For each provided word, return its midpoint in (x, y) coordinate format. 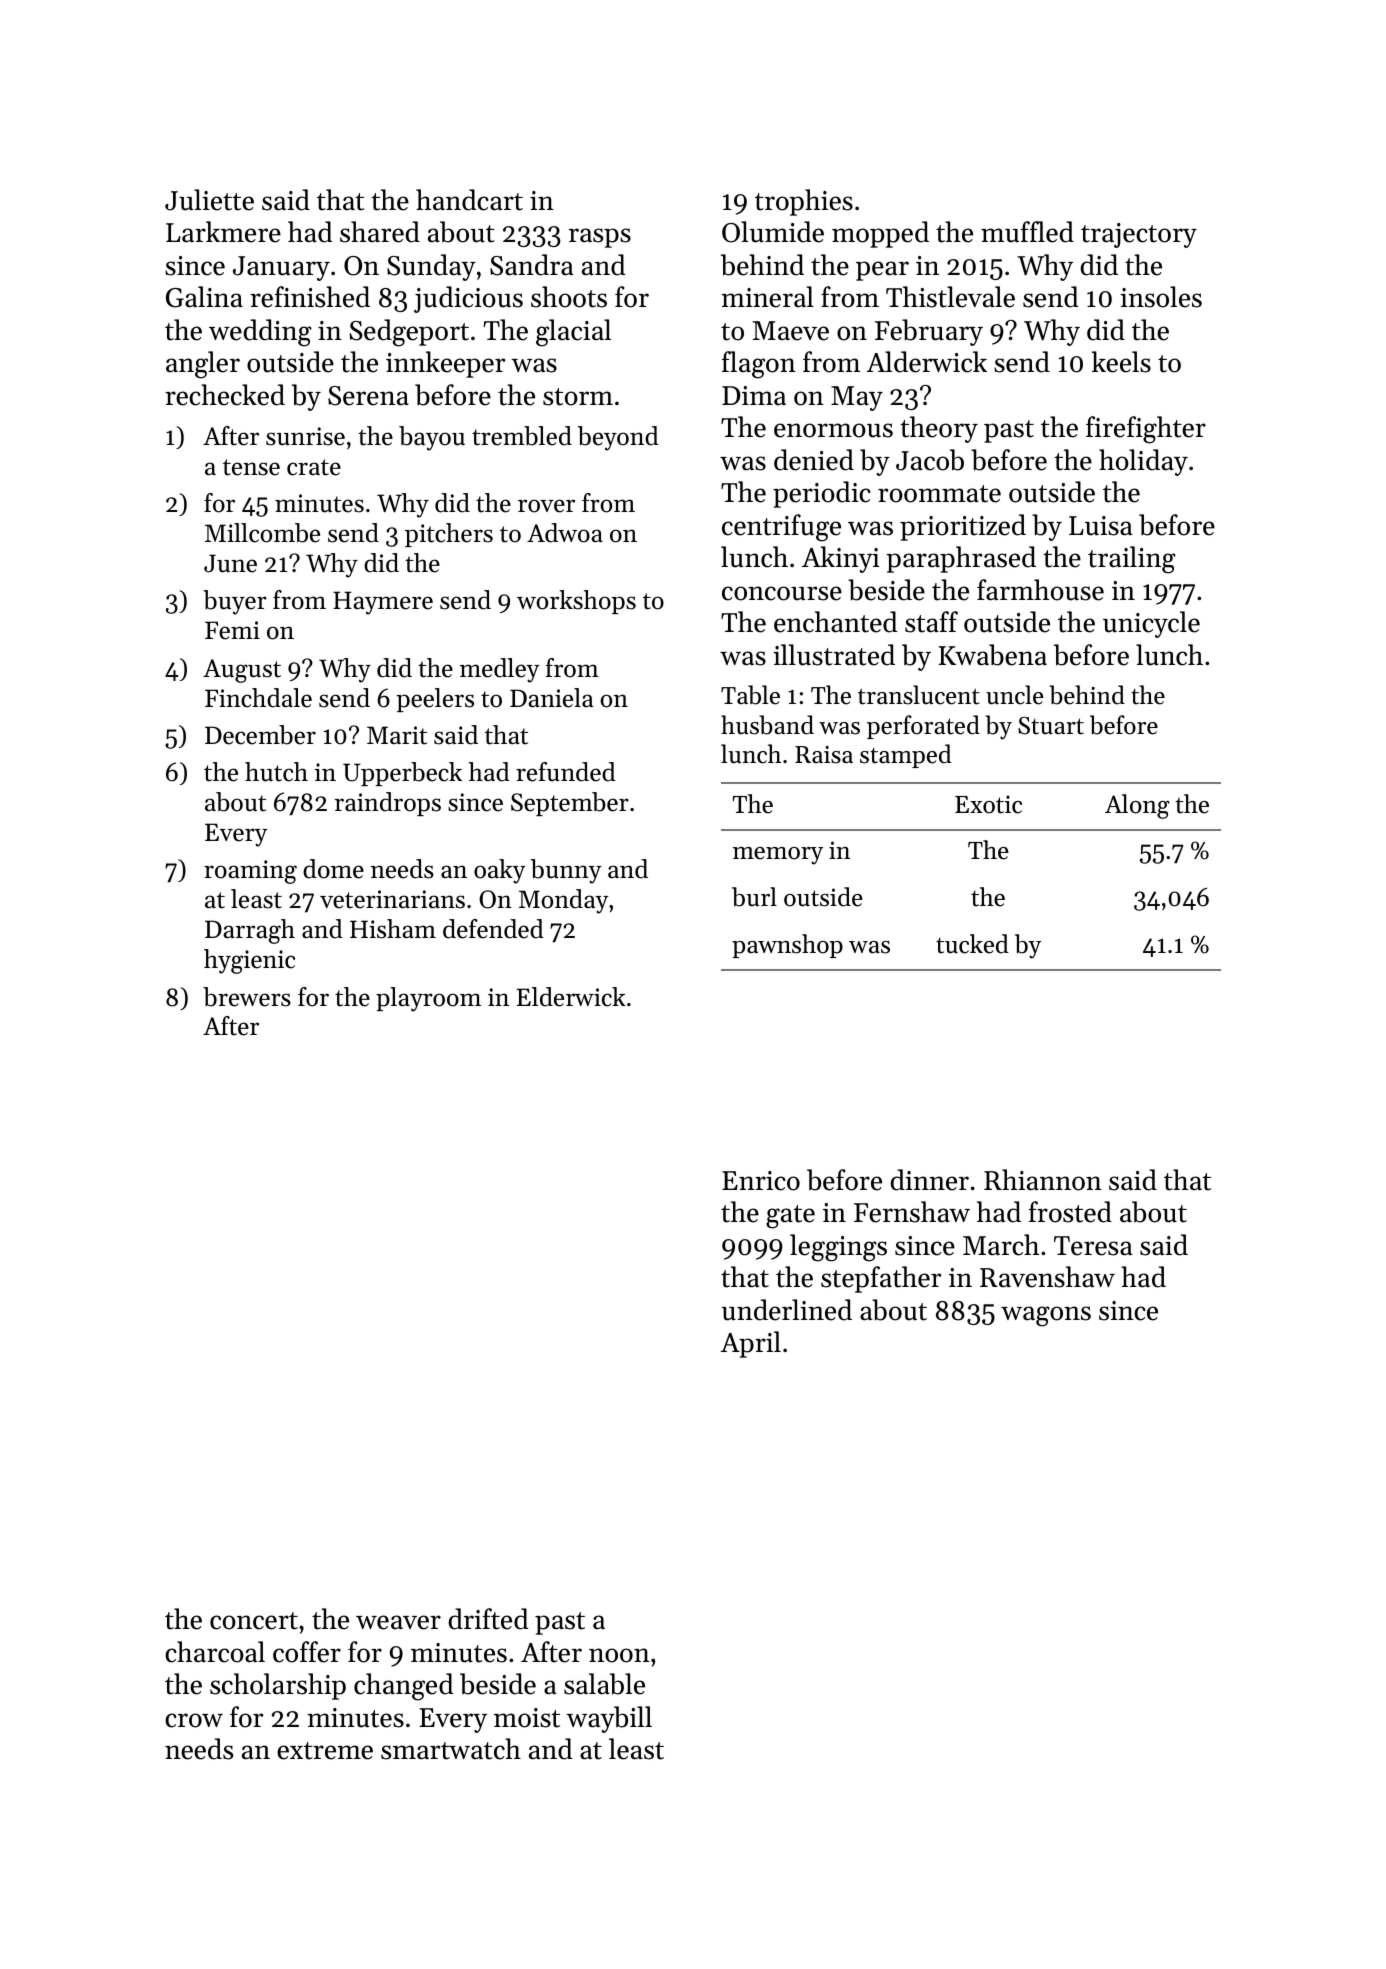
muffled (1027, 232)
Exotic (988, 804)
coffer (307, 1652)
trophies (804, 202)
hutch (276, 772)
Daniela (551, 698)
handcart (469, 200)
